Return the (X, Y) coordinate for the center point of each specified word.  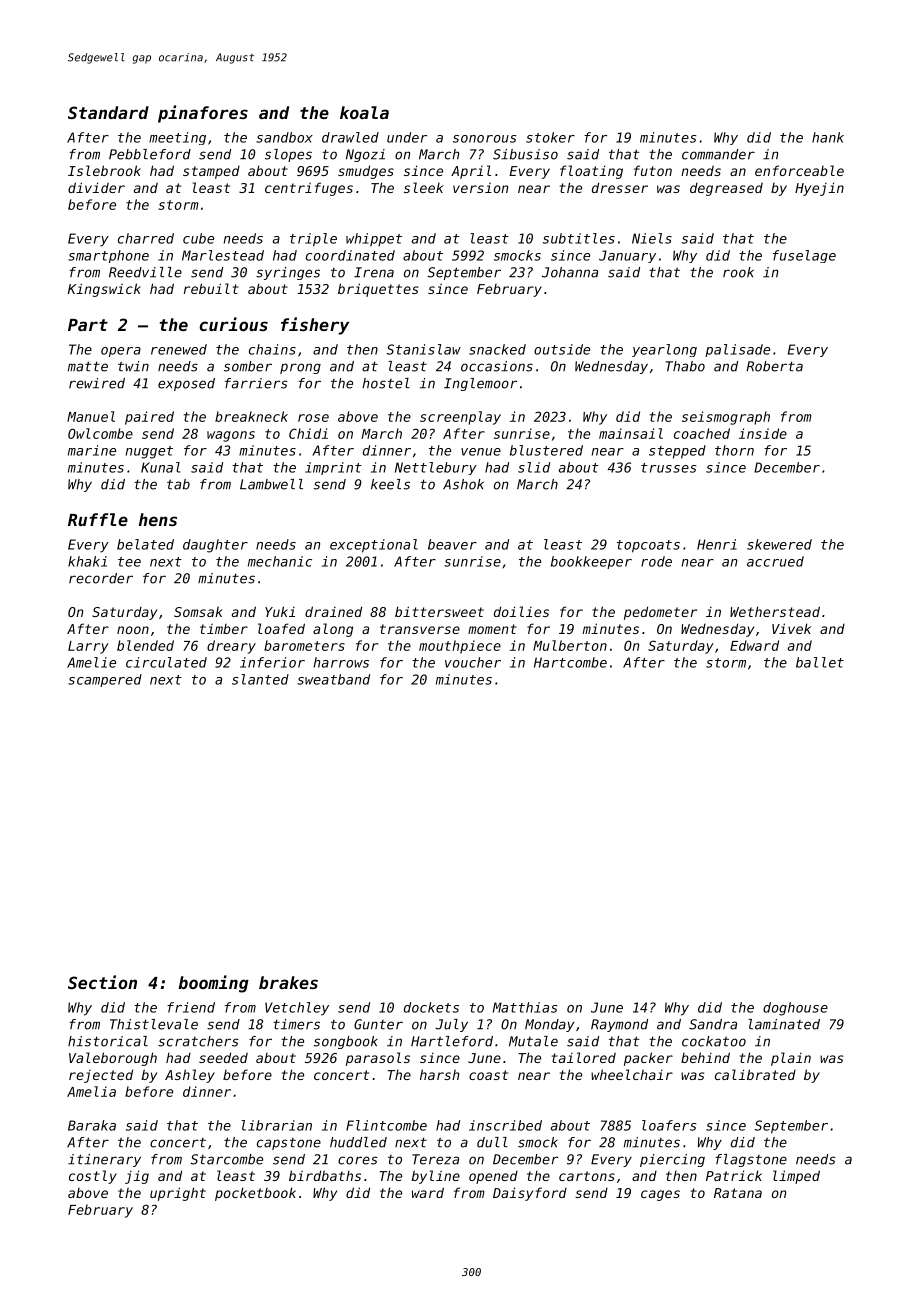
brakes (288, 982)
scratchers (198, 1041)
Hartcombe (570, 662)
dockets (431, 1007)
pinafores (203, 114)
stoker (550, 137)
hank (828, 137)
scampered (105, 680)
